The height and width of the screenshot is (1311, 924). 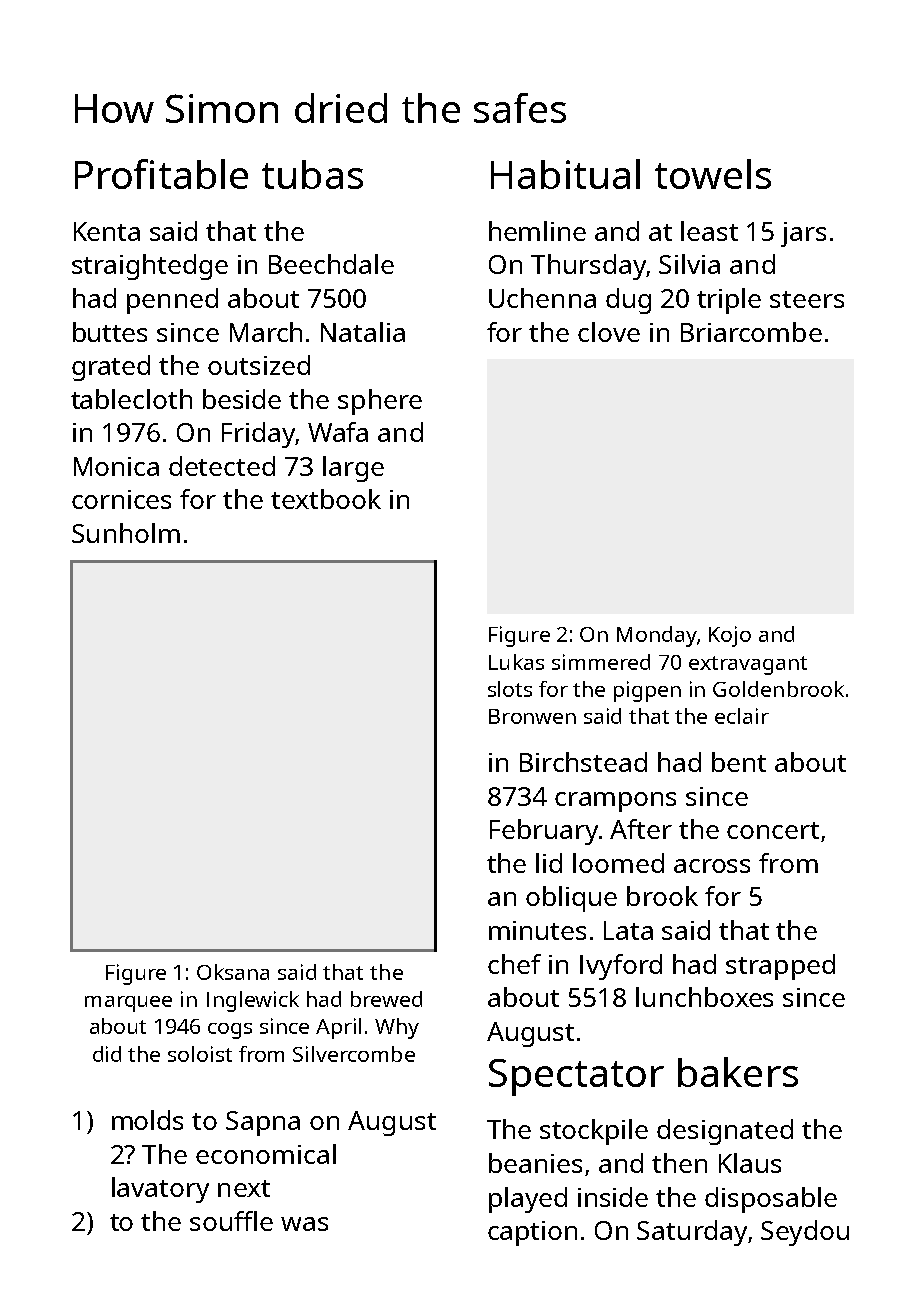 I want to click on loomed, so click(x=618, y=863).
